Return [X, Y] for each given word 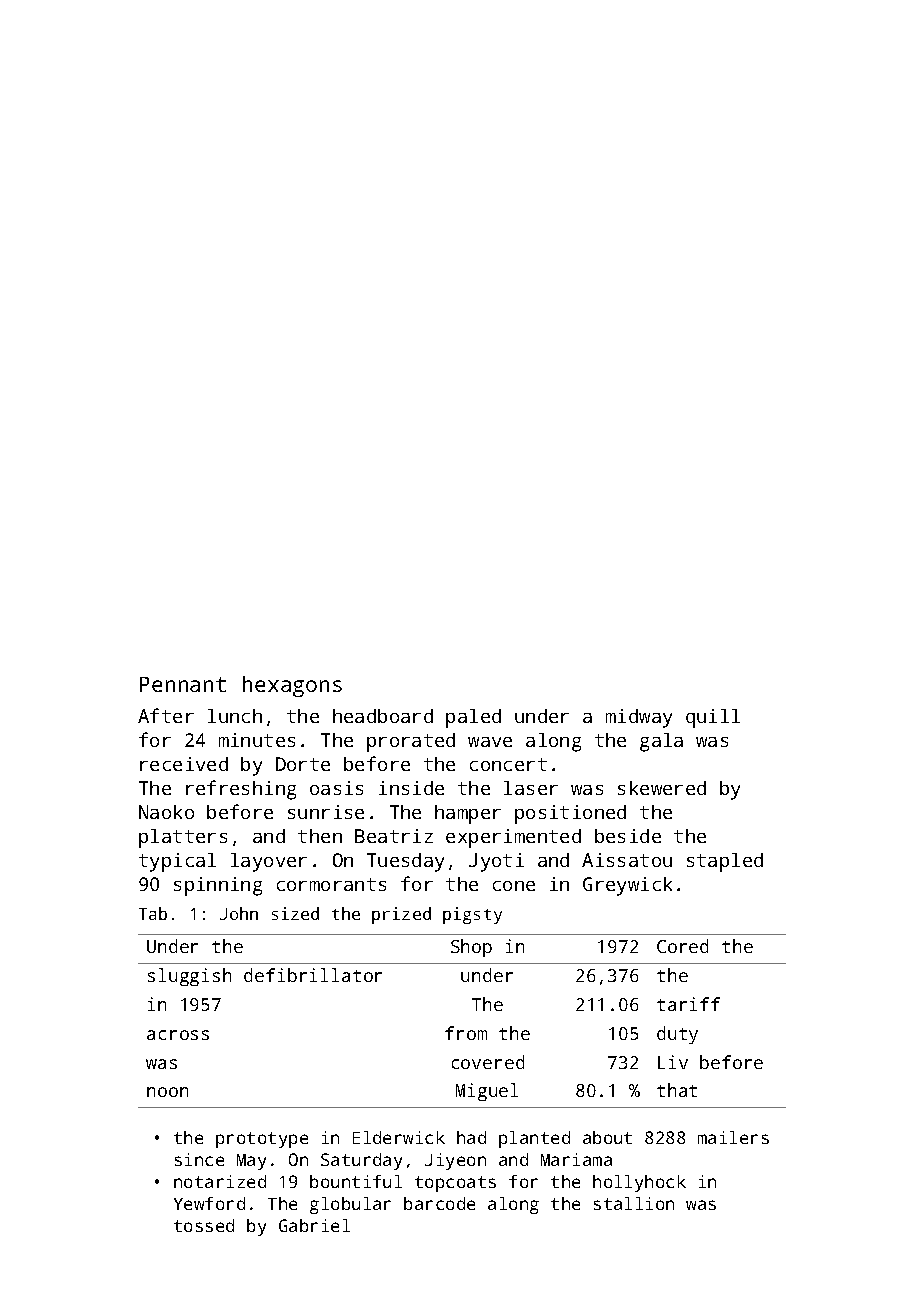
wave [490, 742]
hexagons [292, 686]
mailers [733, 1137]
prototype [262, 1140]
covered [488, 1062]
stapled [725, 862]
